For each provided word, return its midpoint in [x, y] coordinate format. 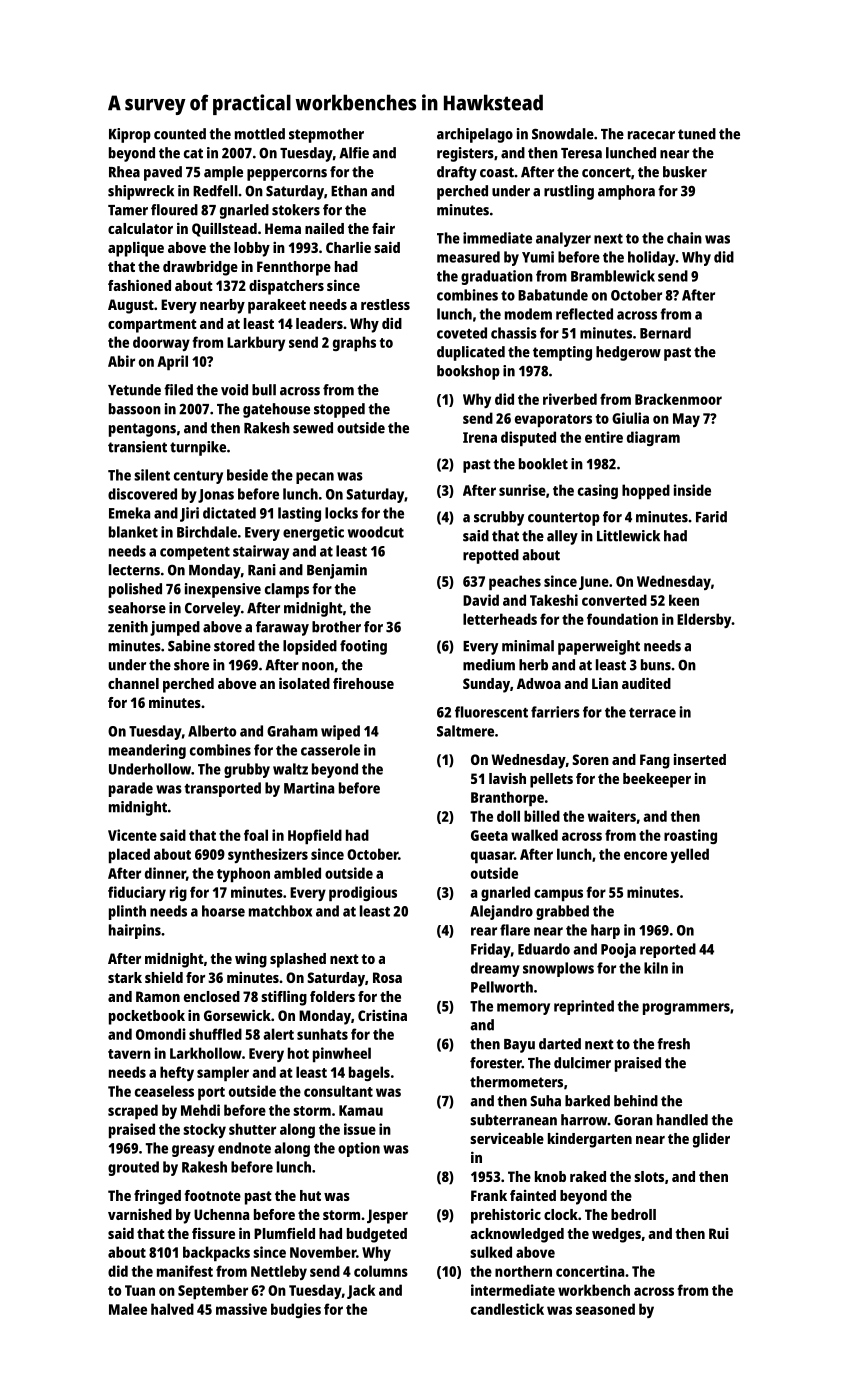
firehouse [363, 683]
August [131, 306]
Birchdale [207, 532]
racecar [651, 135]
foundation [622, 619]
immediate [497, 238]
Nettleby [279, 1272]
